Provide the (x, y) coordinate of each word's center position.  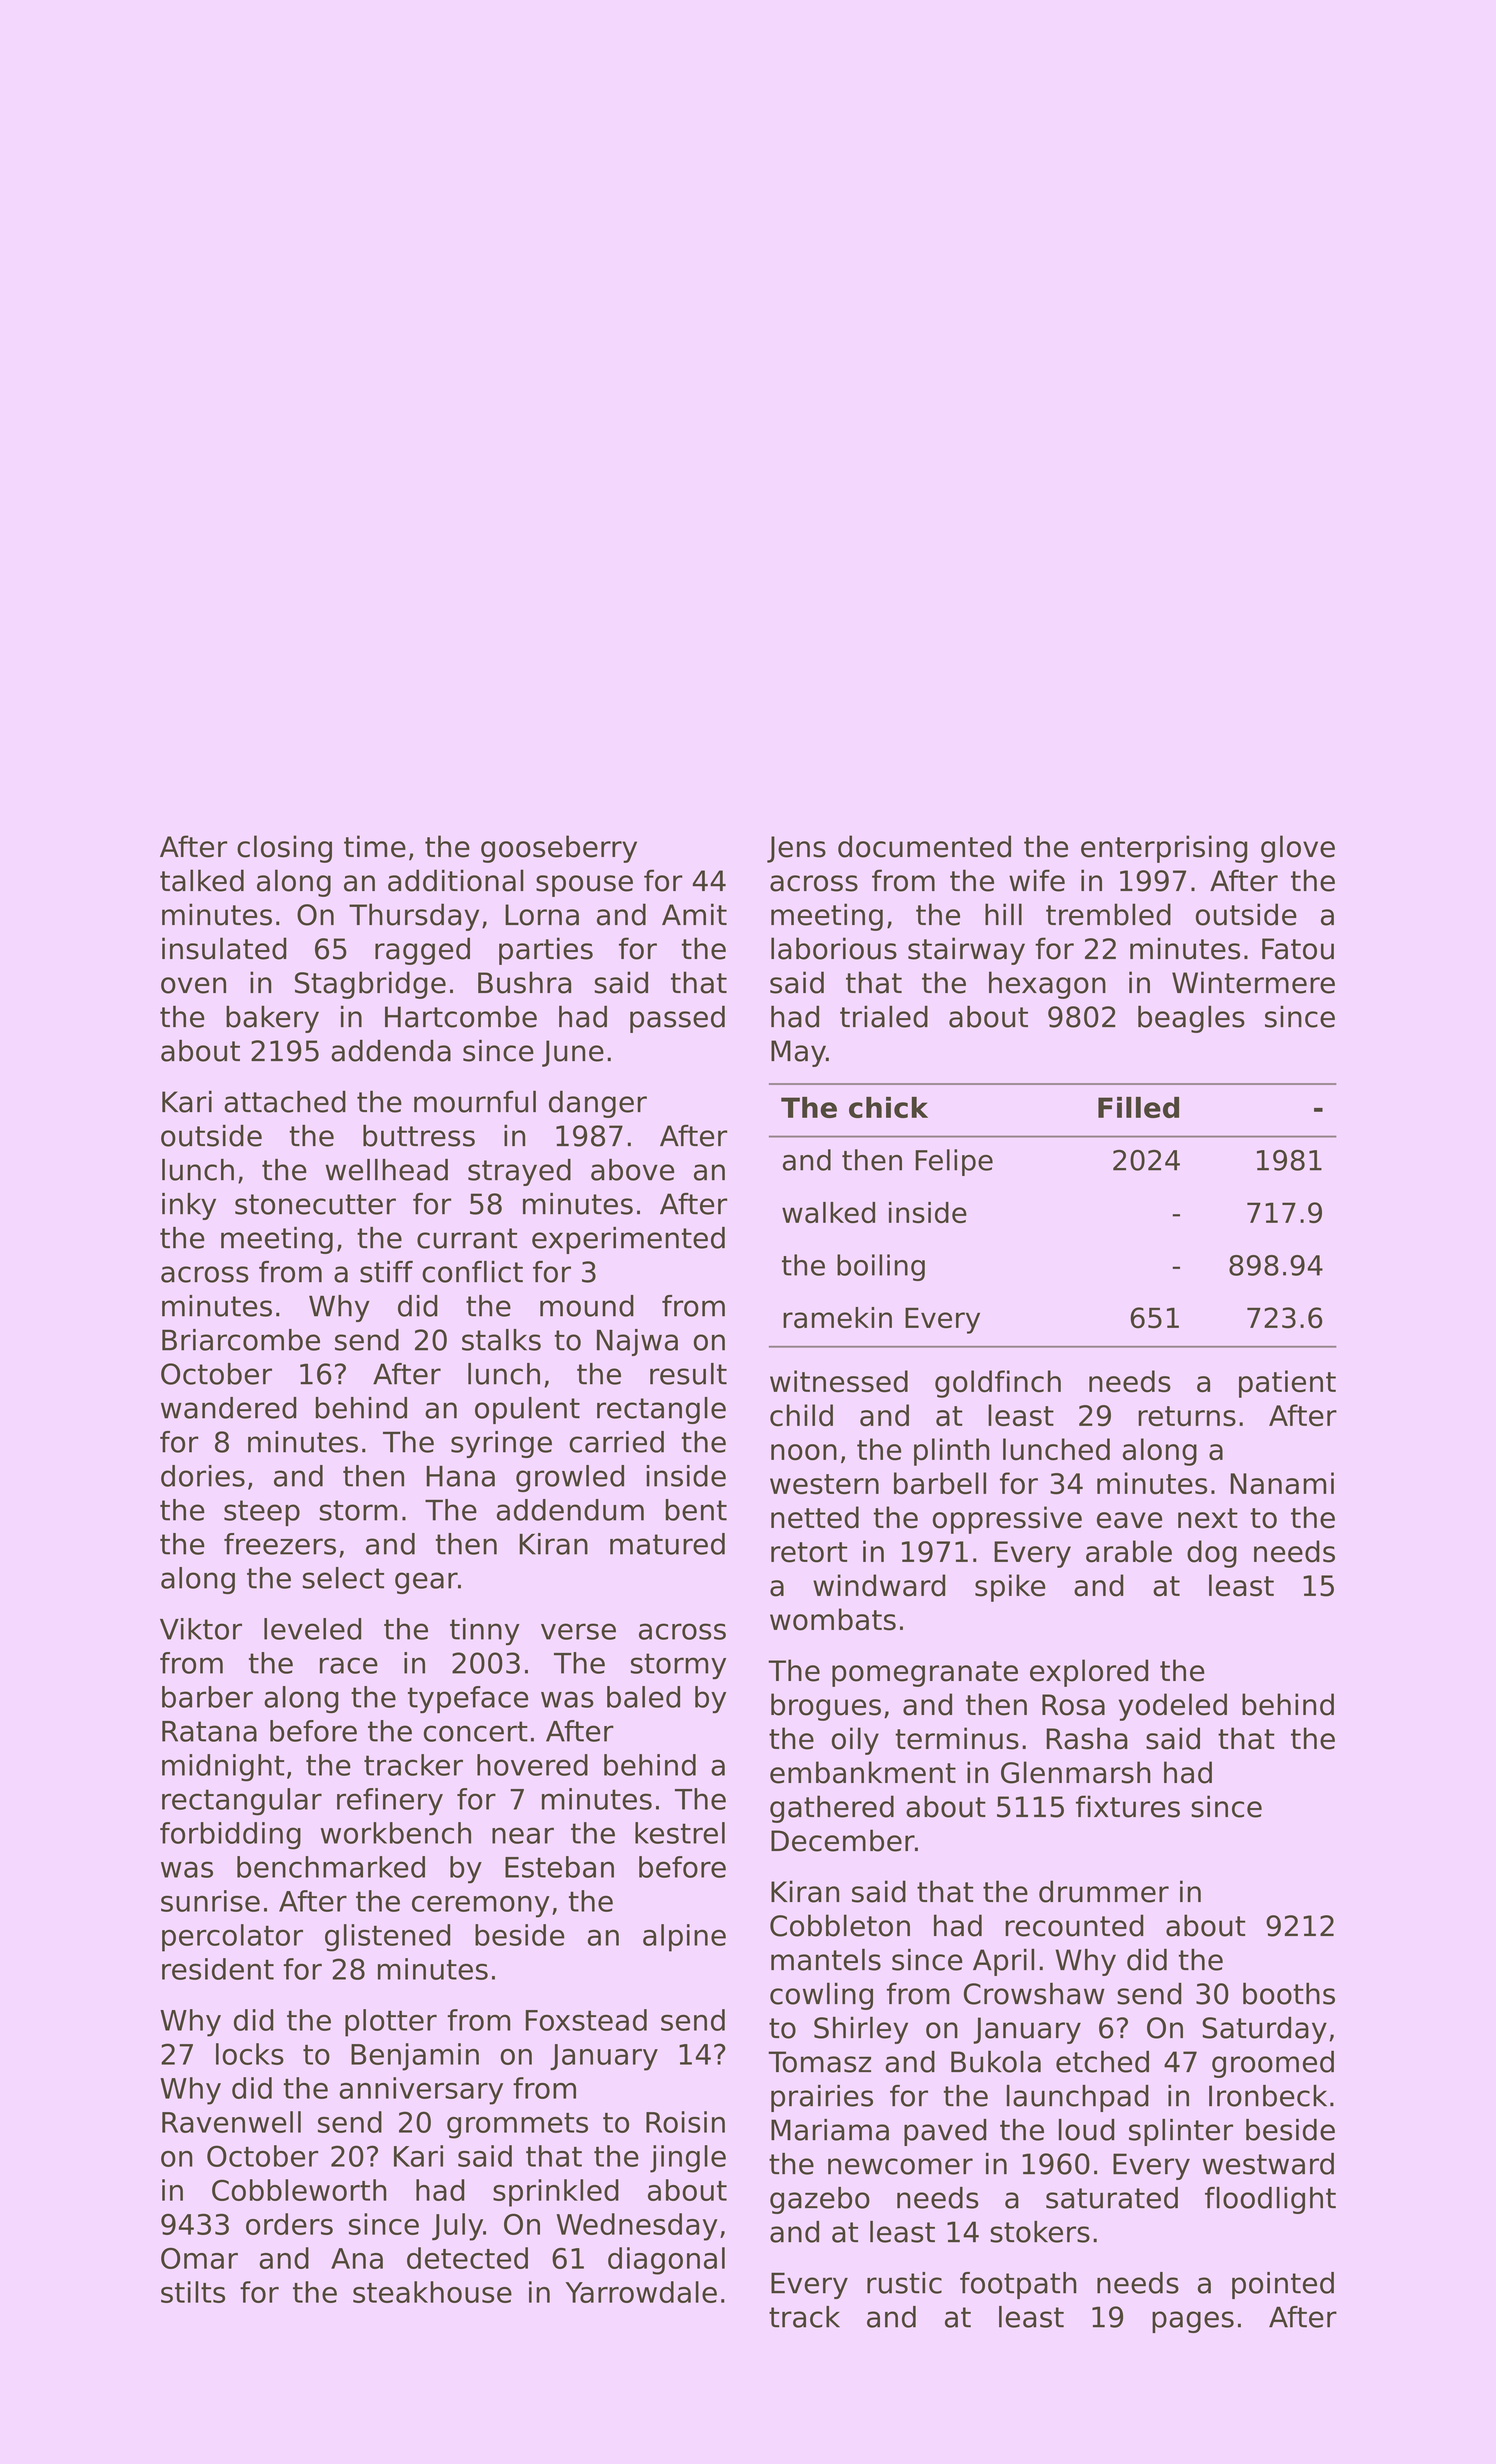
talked (202, 880)
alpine (684, 1938)
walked (828, 1212)
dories (203, 1476)
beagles (1191, 1019)
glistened (387, 1938)
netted (815, 1517)
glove (1298, 849)
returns (1187, 1416)
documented (924, 846)
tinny (485, 1631)
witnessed (839, 1381)
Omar (199, 2258)
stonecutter (315, 1204)
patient (1287, 1384)
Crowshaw (1034, 1993)
